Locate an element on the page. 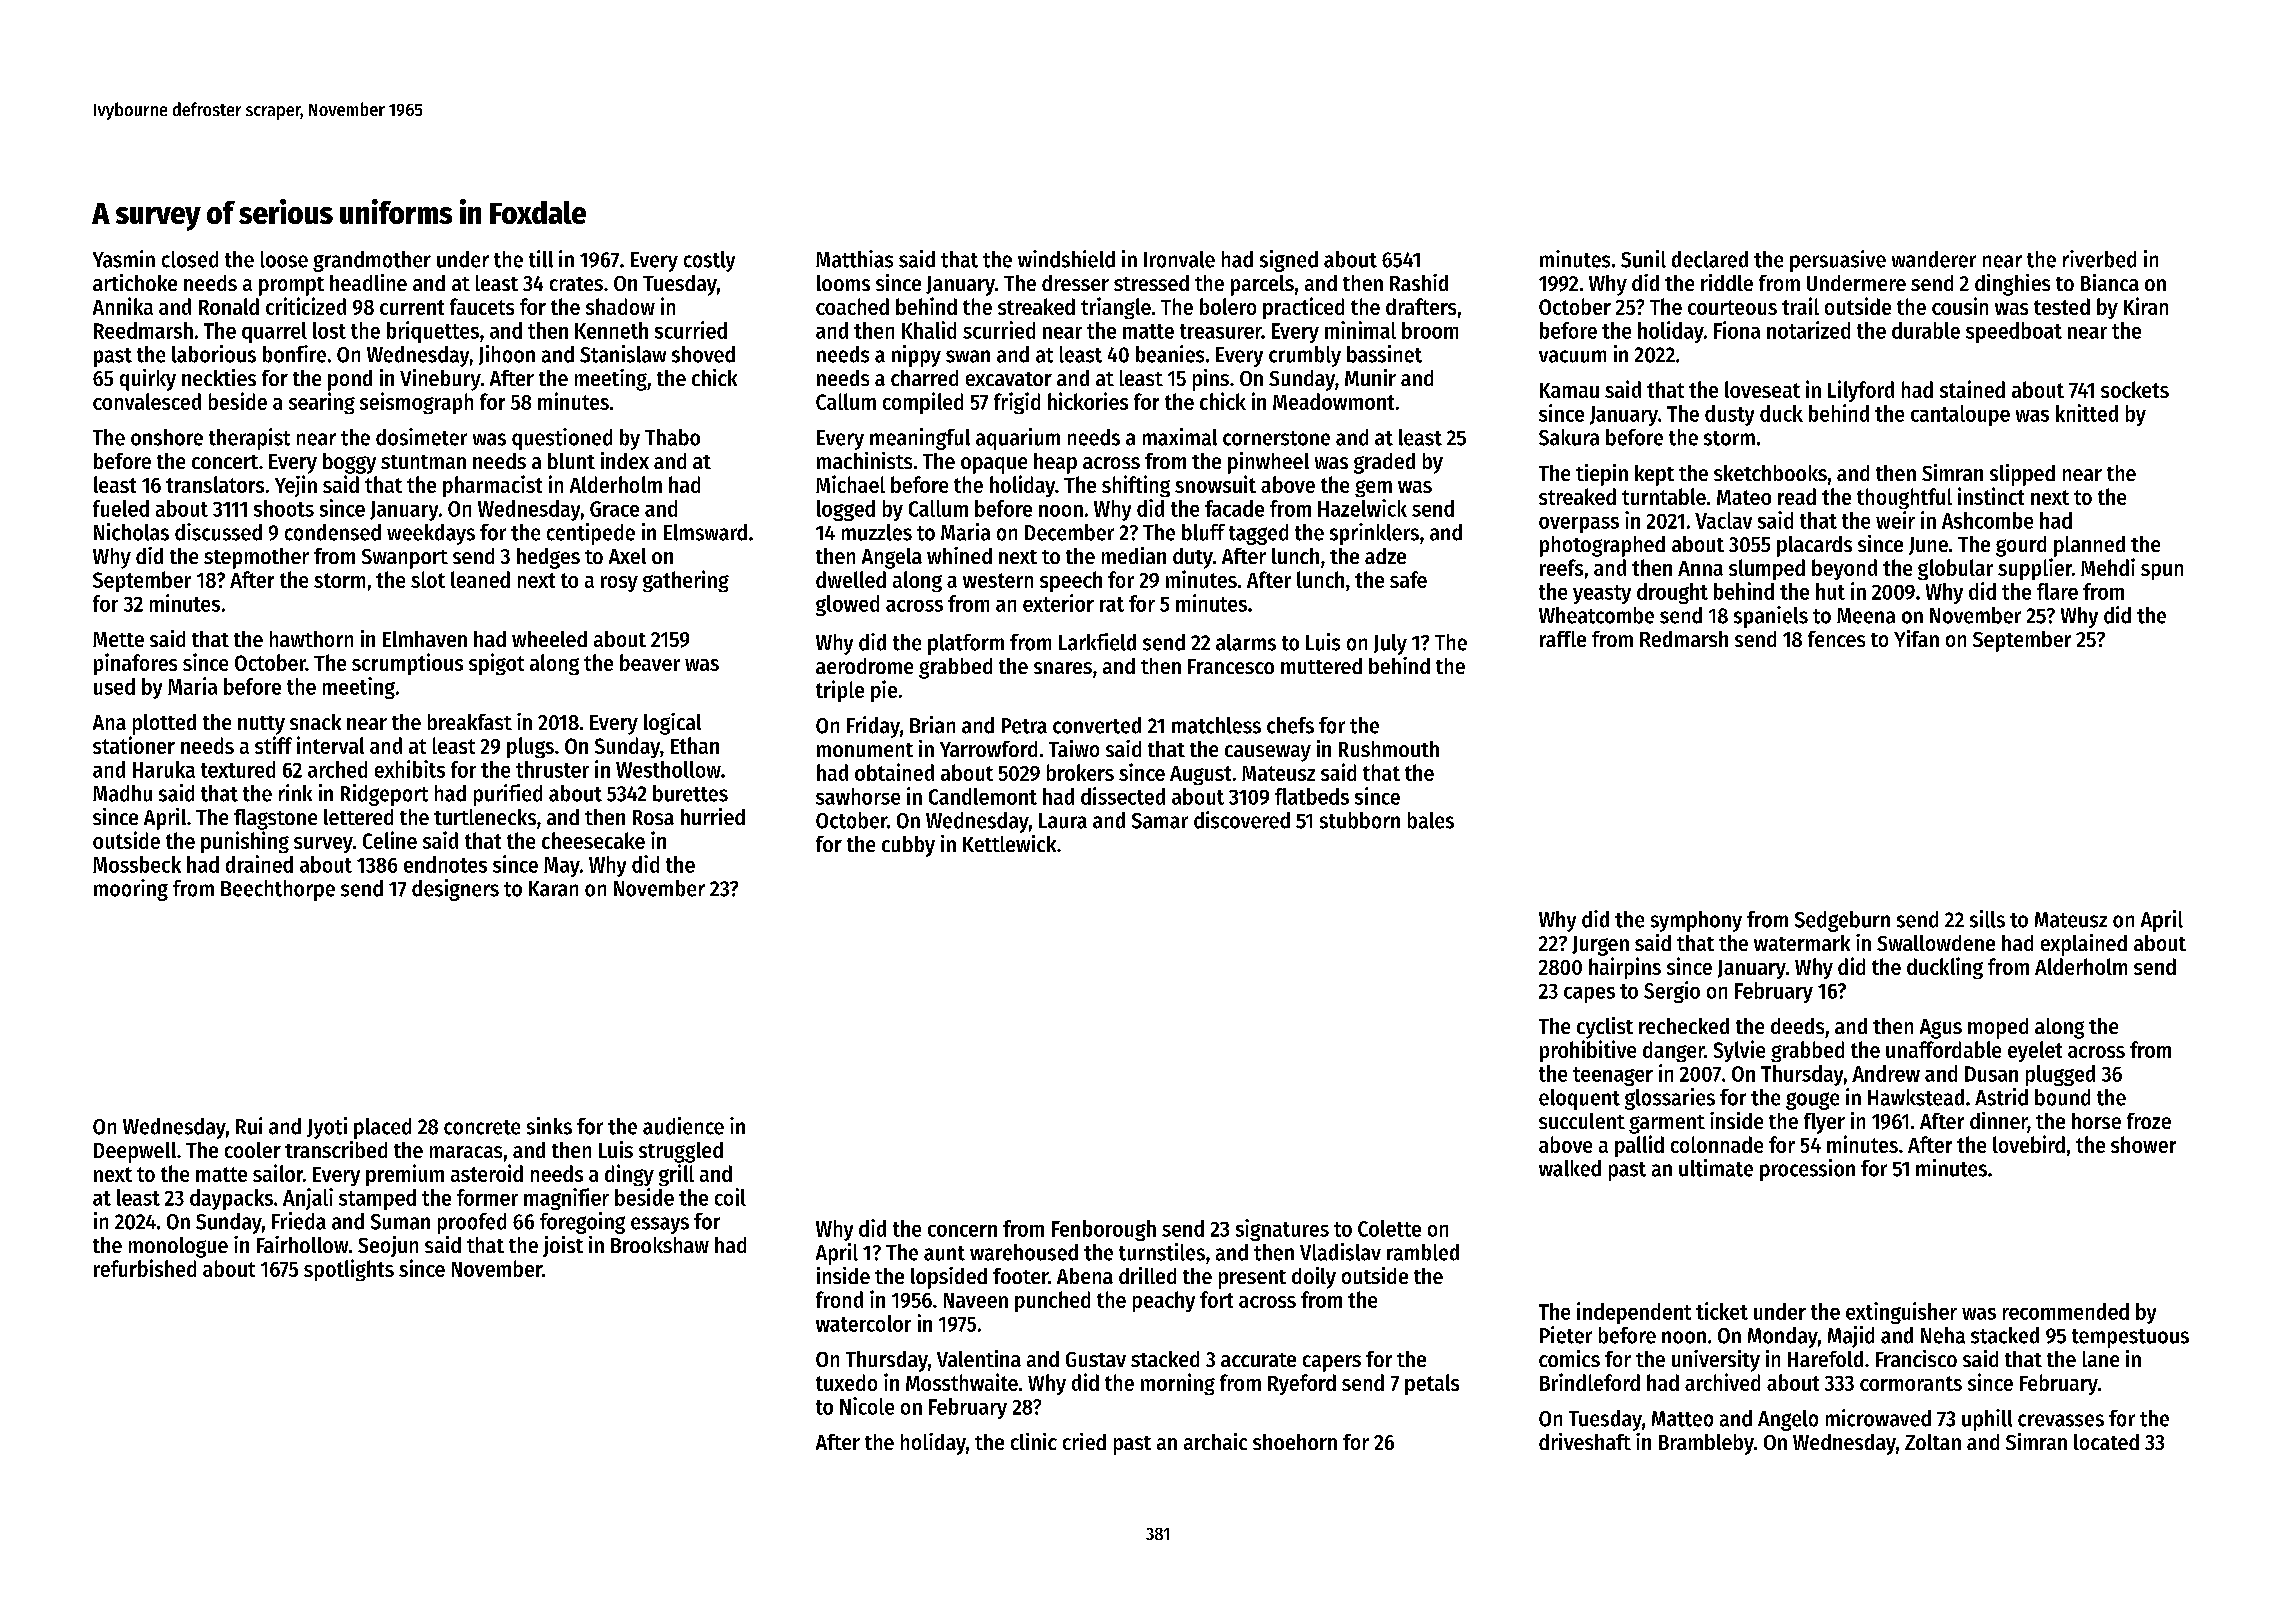 This image has width=2292, height=1620. Nicole is located at coordinates (867, 1406).
